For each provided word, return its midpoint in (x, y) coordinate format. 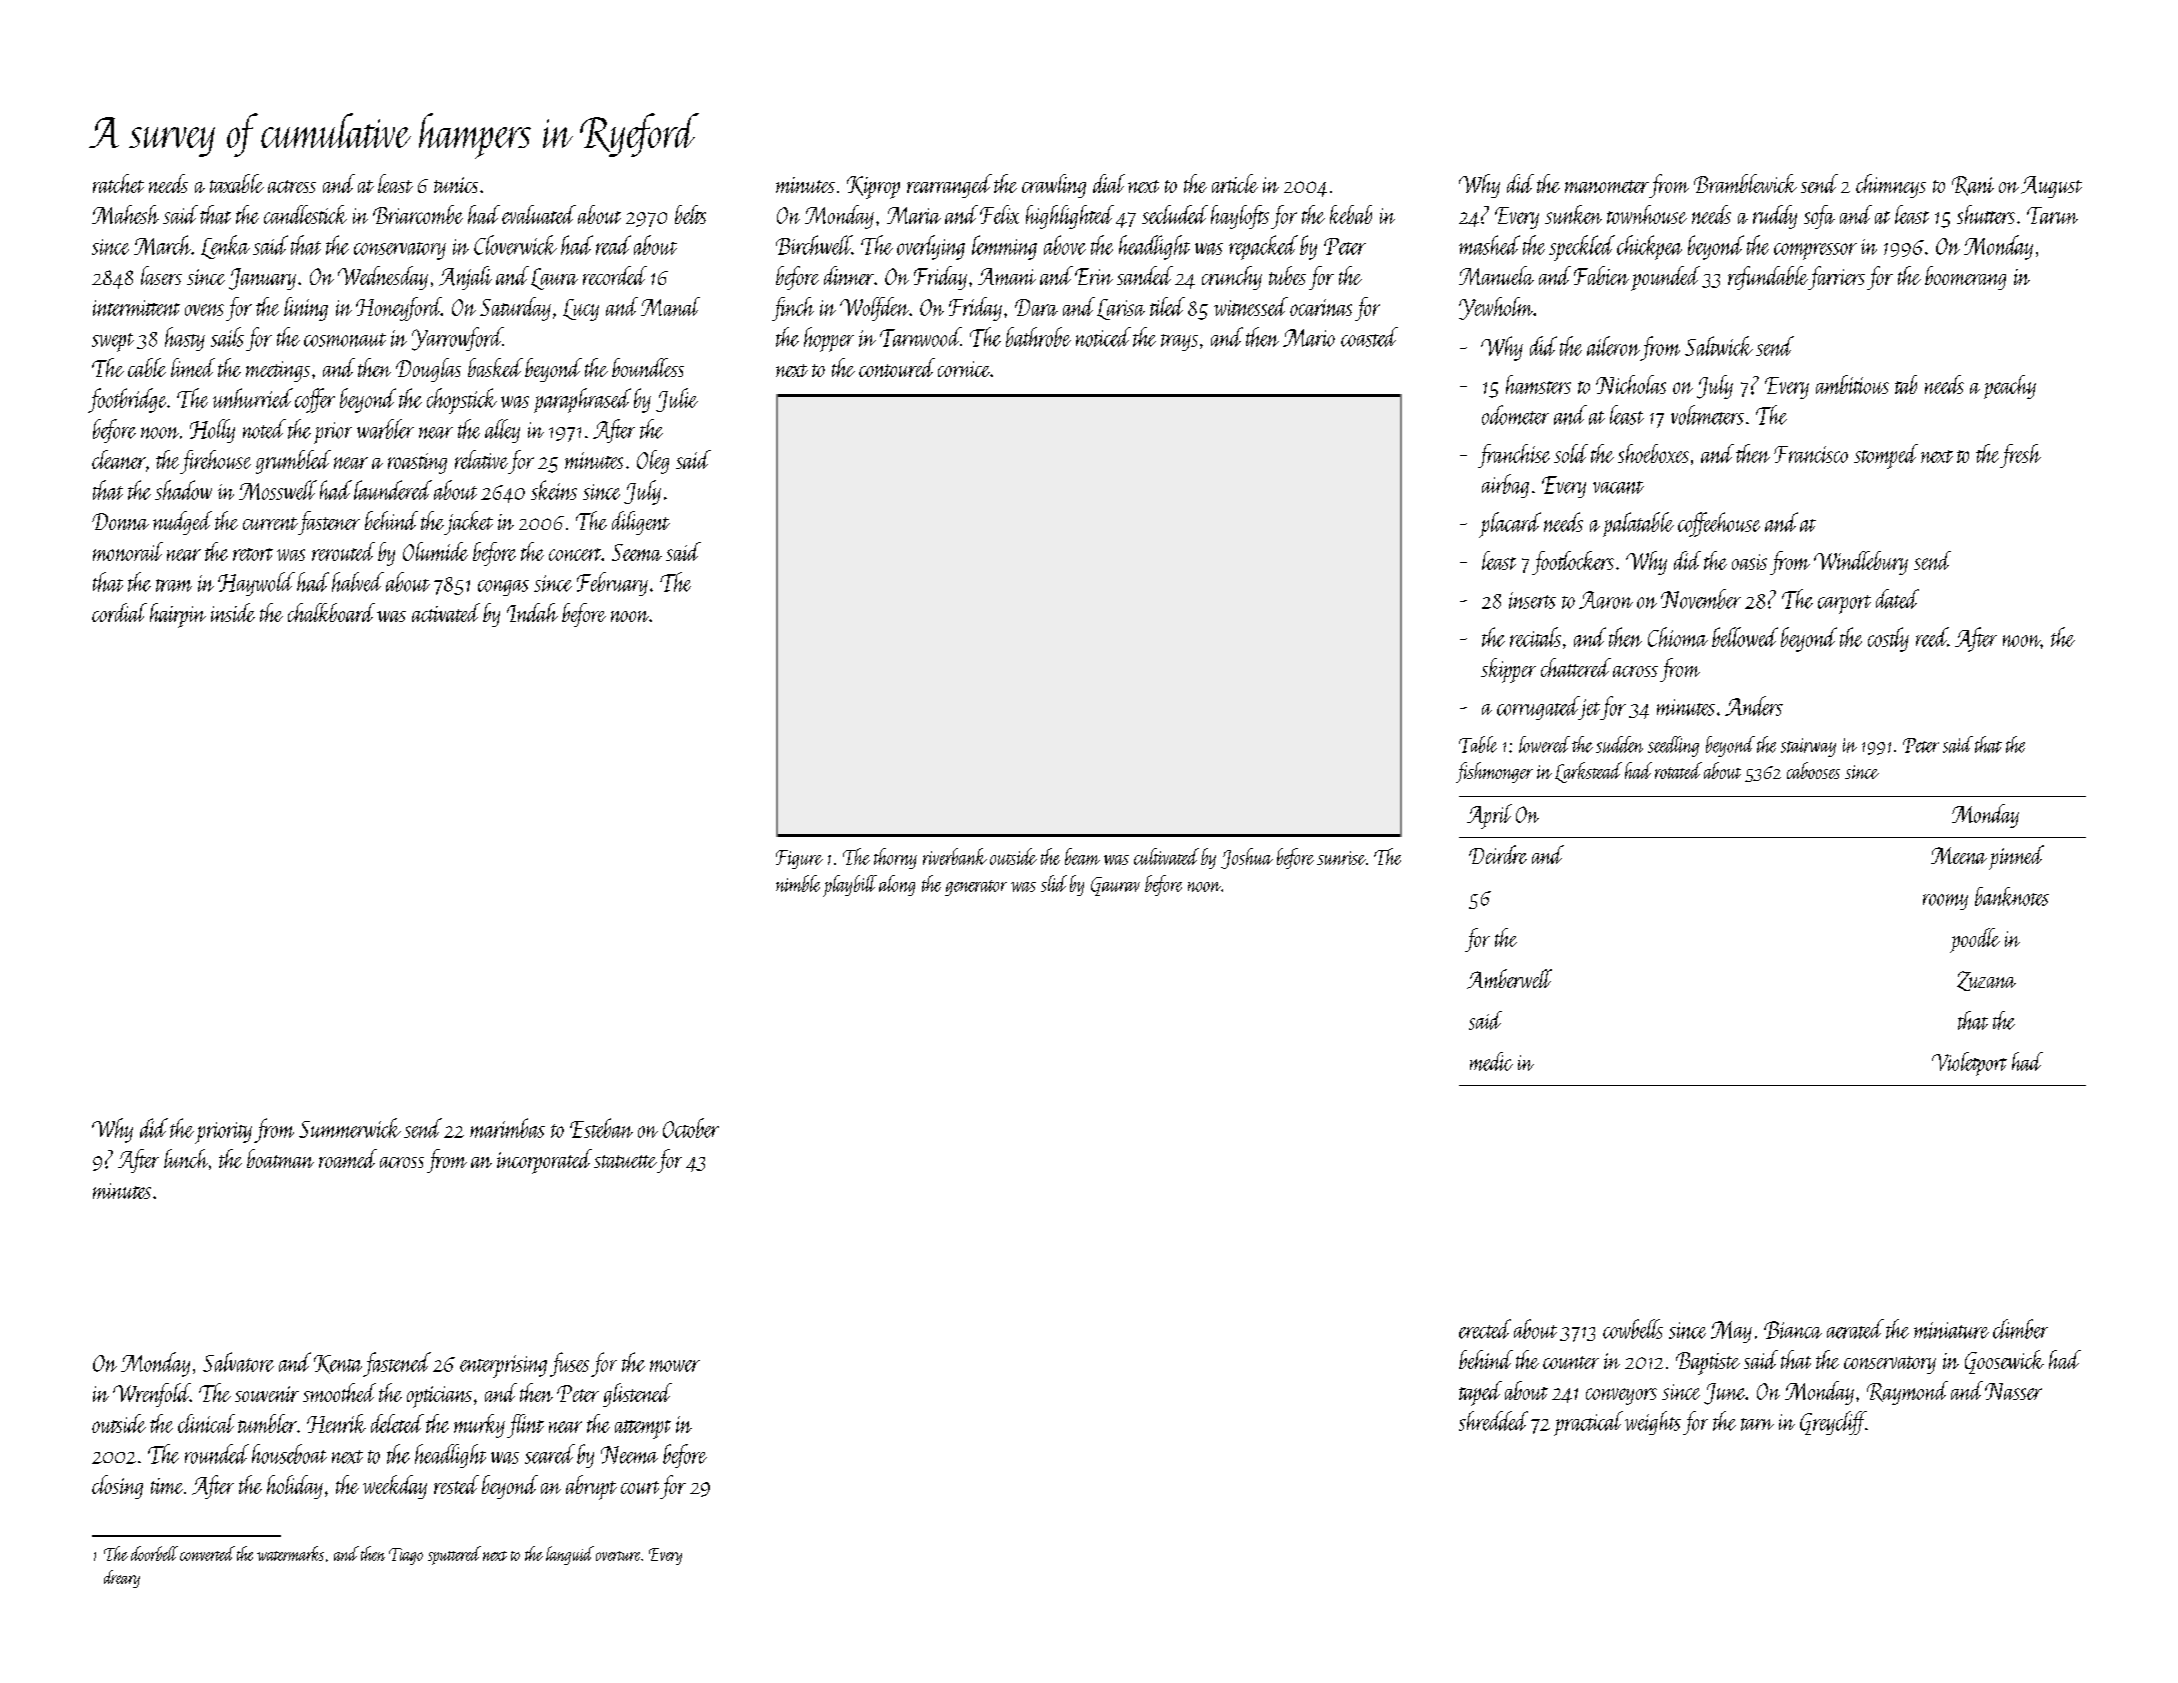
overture (618, 1556)
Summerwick (350, 1128)
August (2051, 187)
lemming (1004, 247)
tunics (456, 185)
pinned (2016, 857)
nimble (798, 883)
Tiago (406, 1556)
